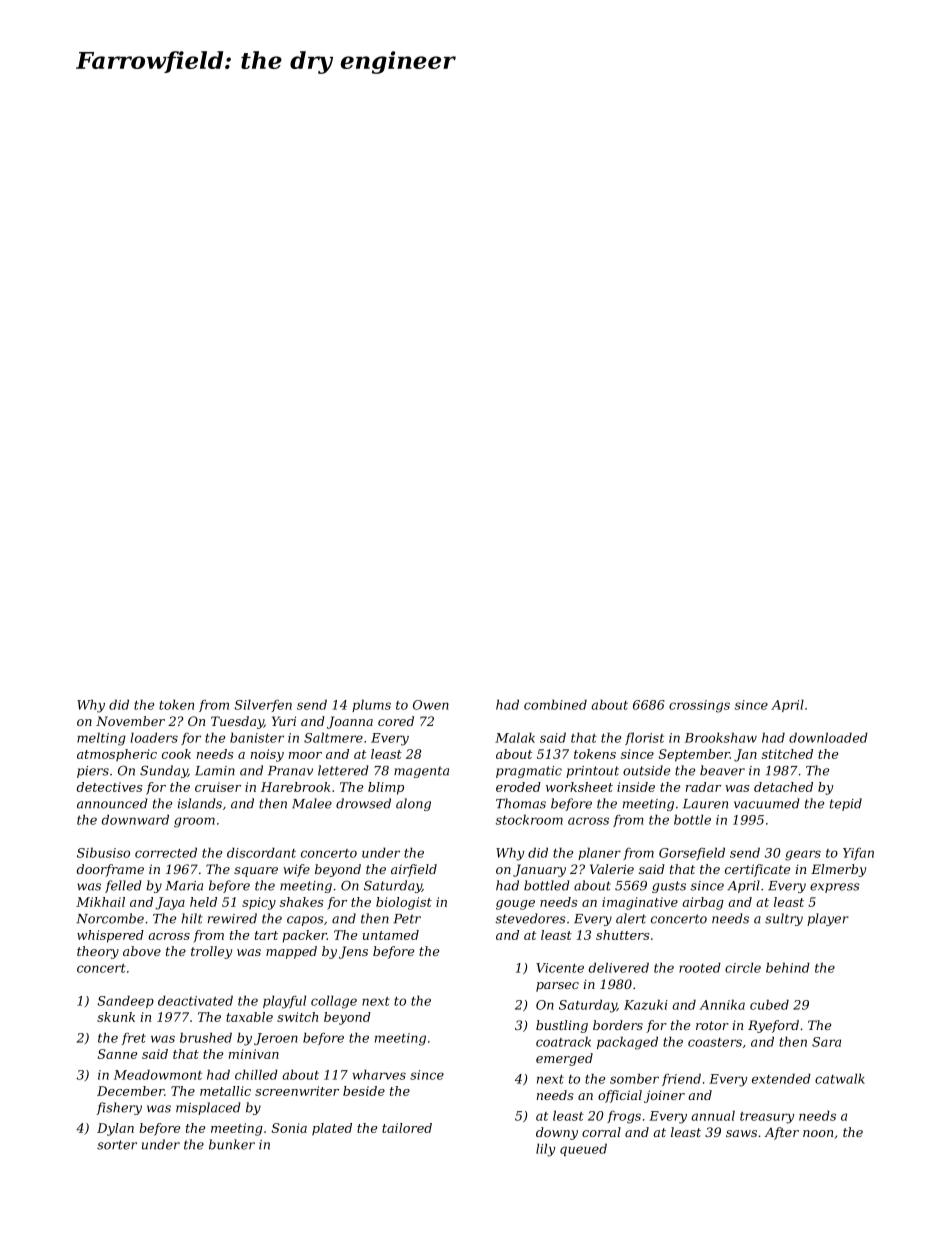 Image resolution: width=952 pixels, height=1233 pixels. Describe the element at coordinates (117, 1145) in the page. I see `sorter` at that location.
